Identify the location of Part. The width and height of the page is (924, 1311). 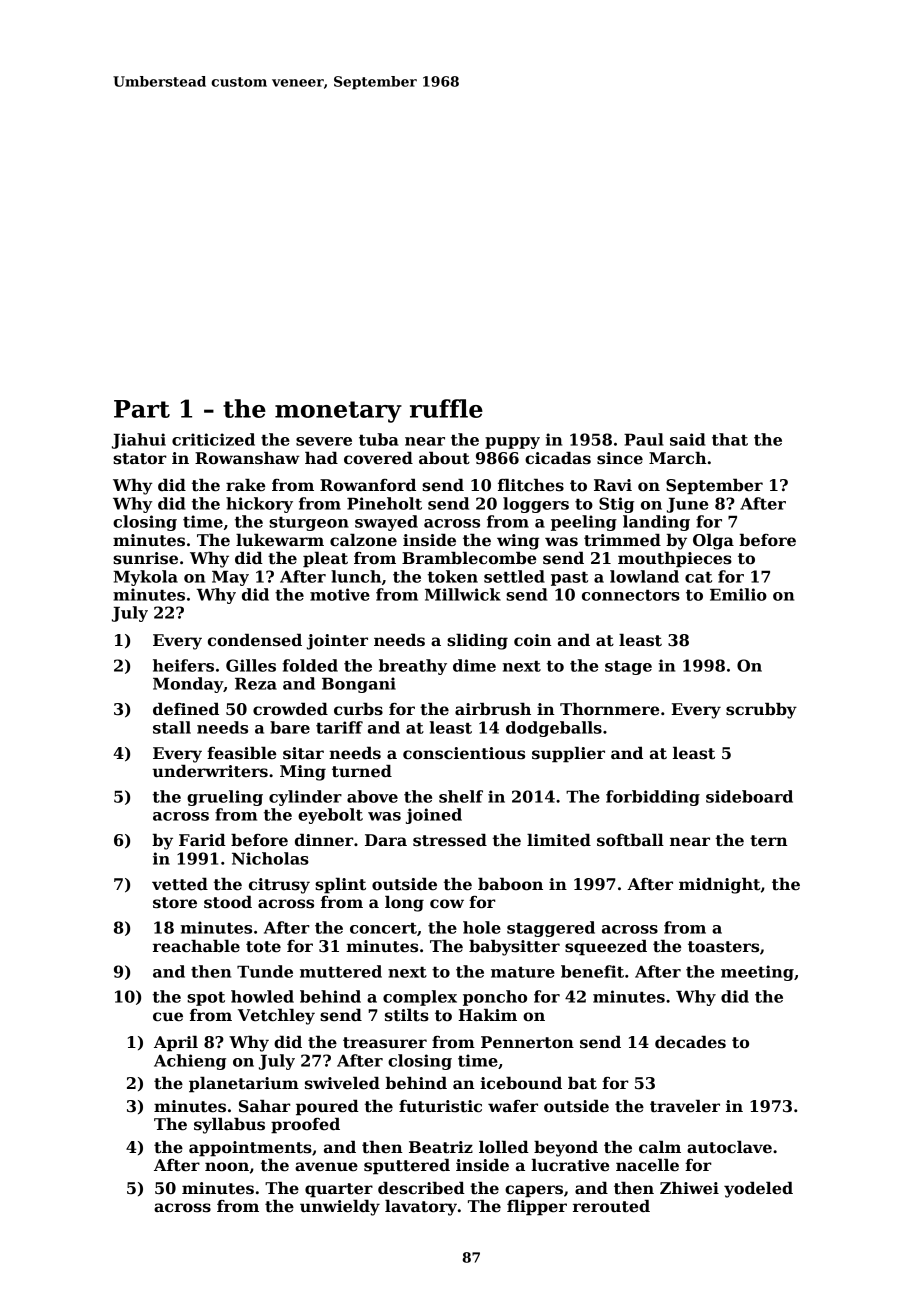
(142, 409).
